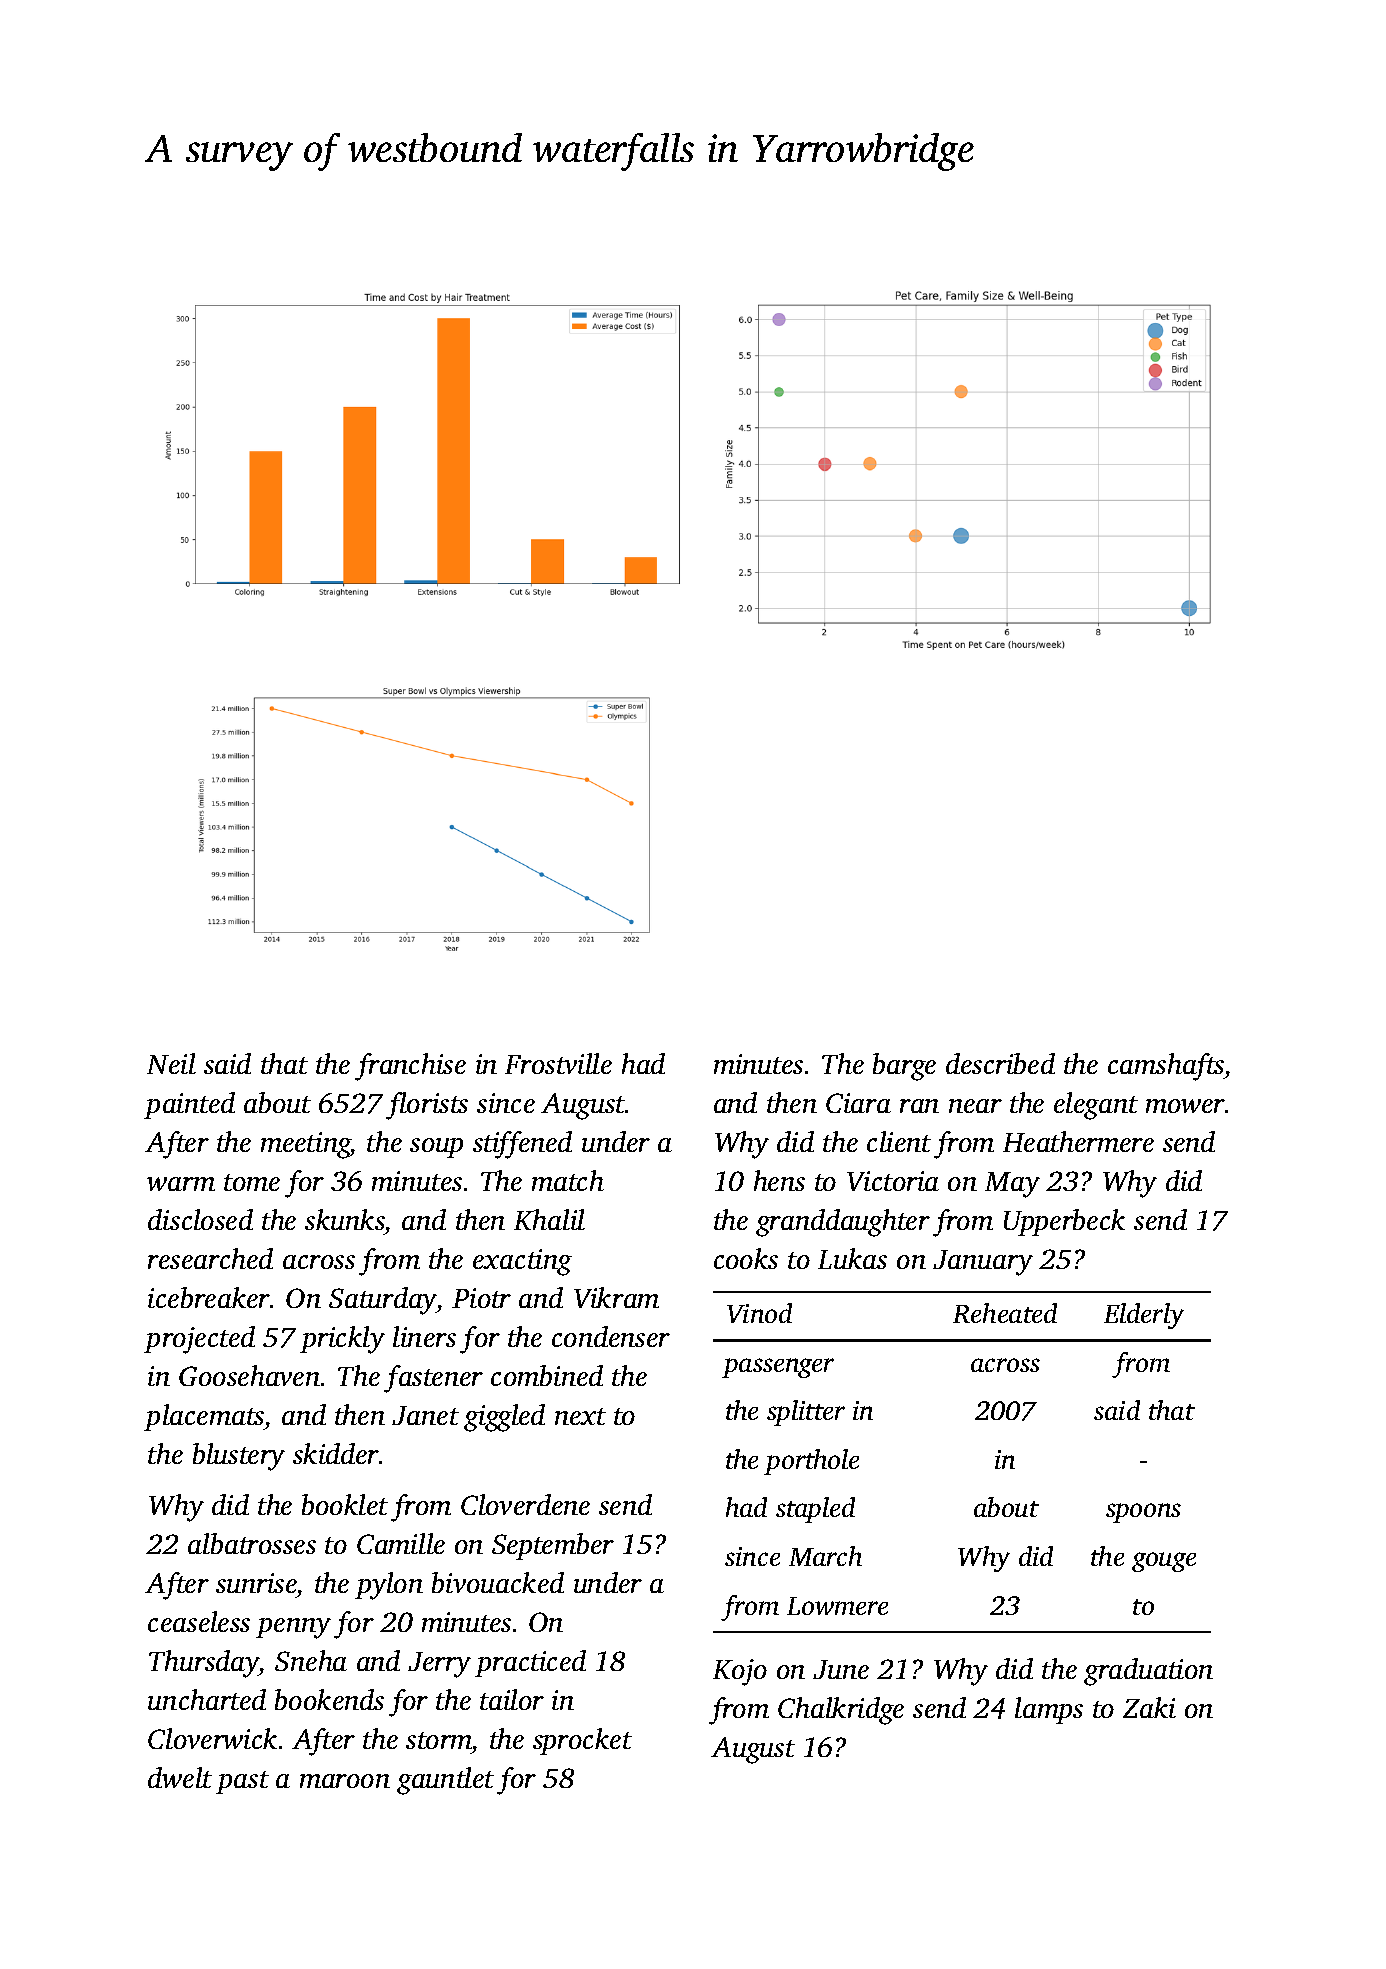 This page has height=1969, width=1386. I want to click on Elderly, so click(1144, 1316).
